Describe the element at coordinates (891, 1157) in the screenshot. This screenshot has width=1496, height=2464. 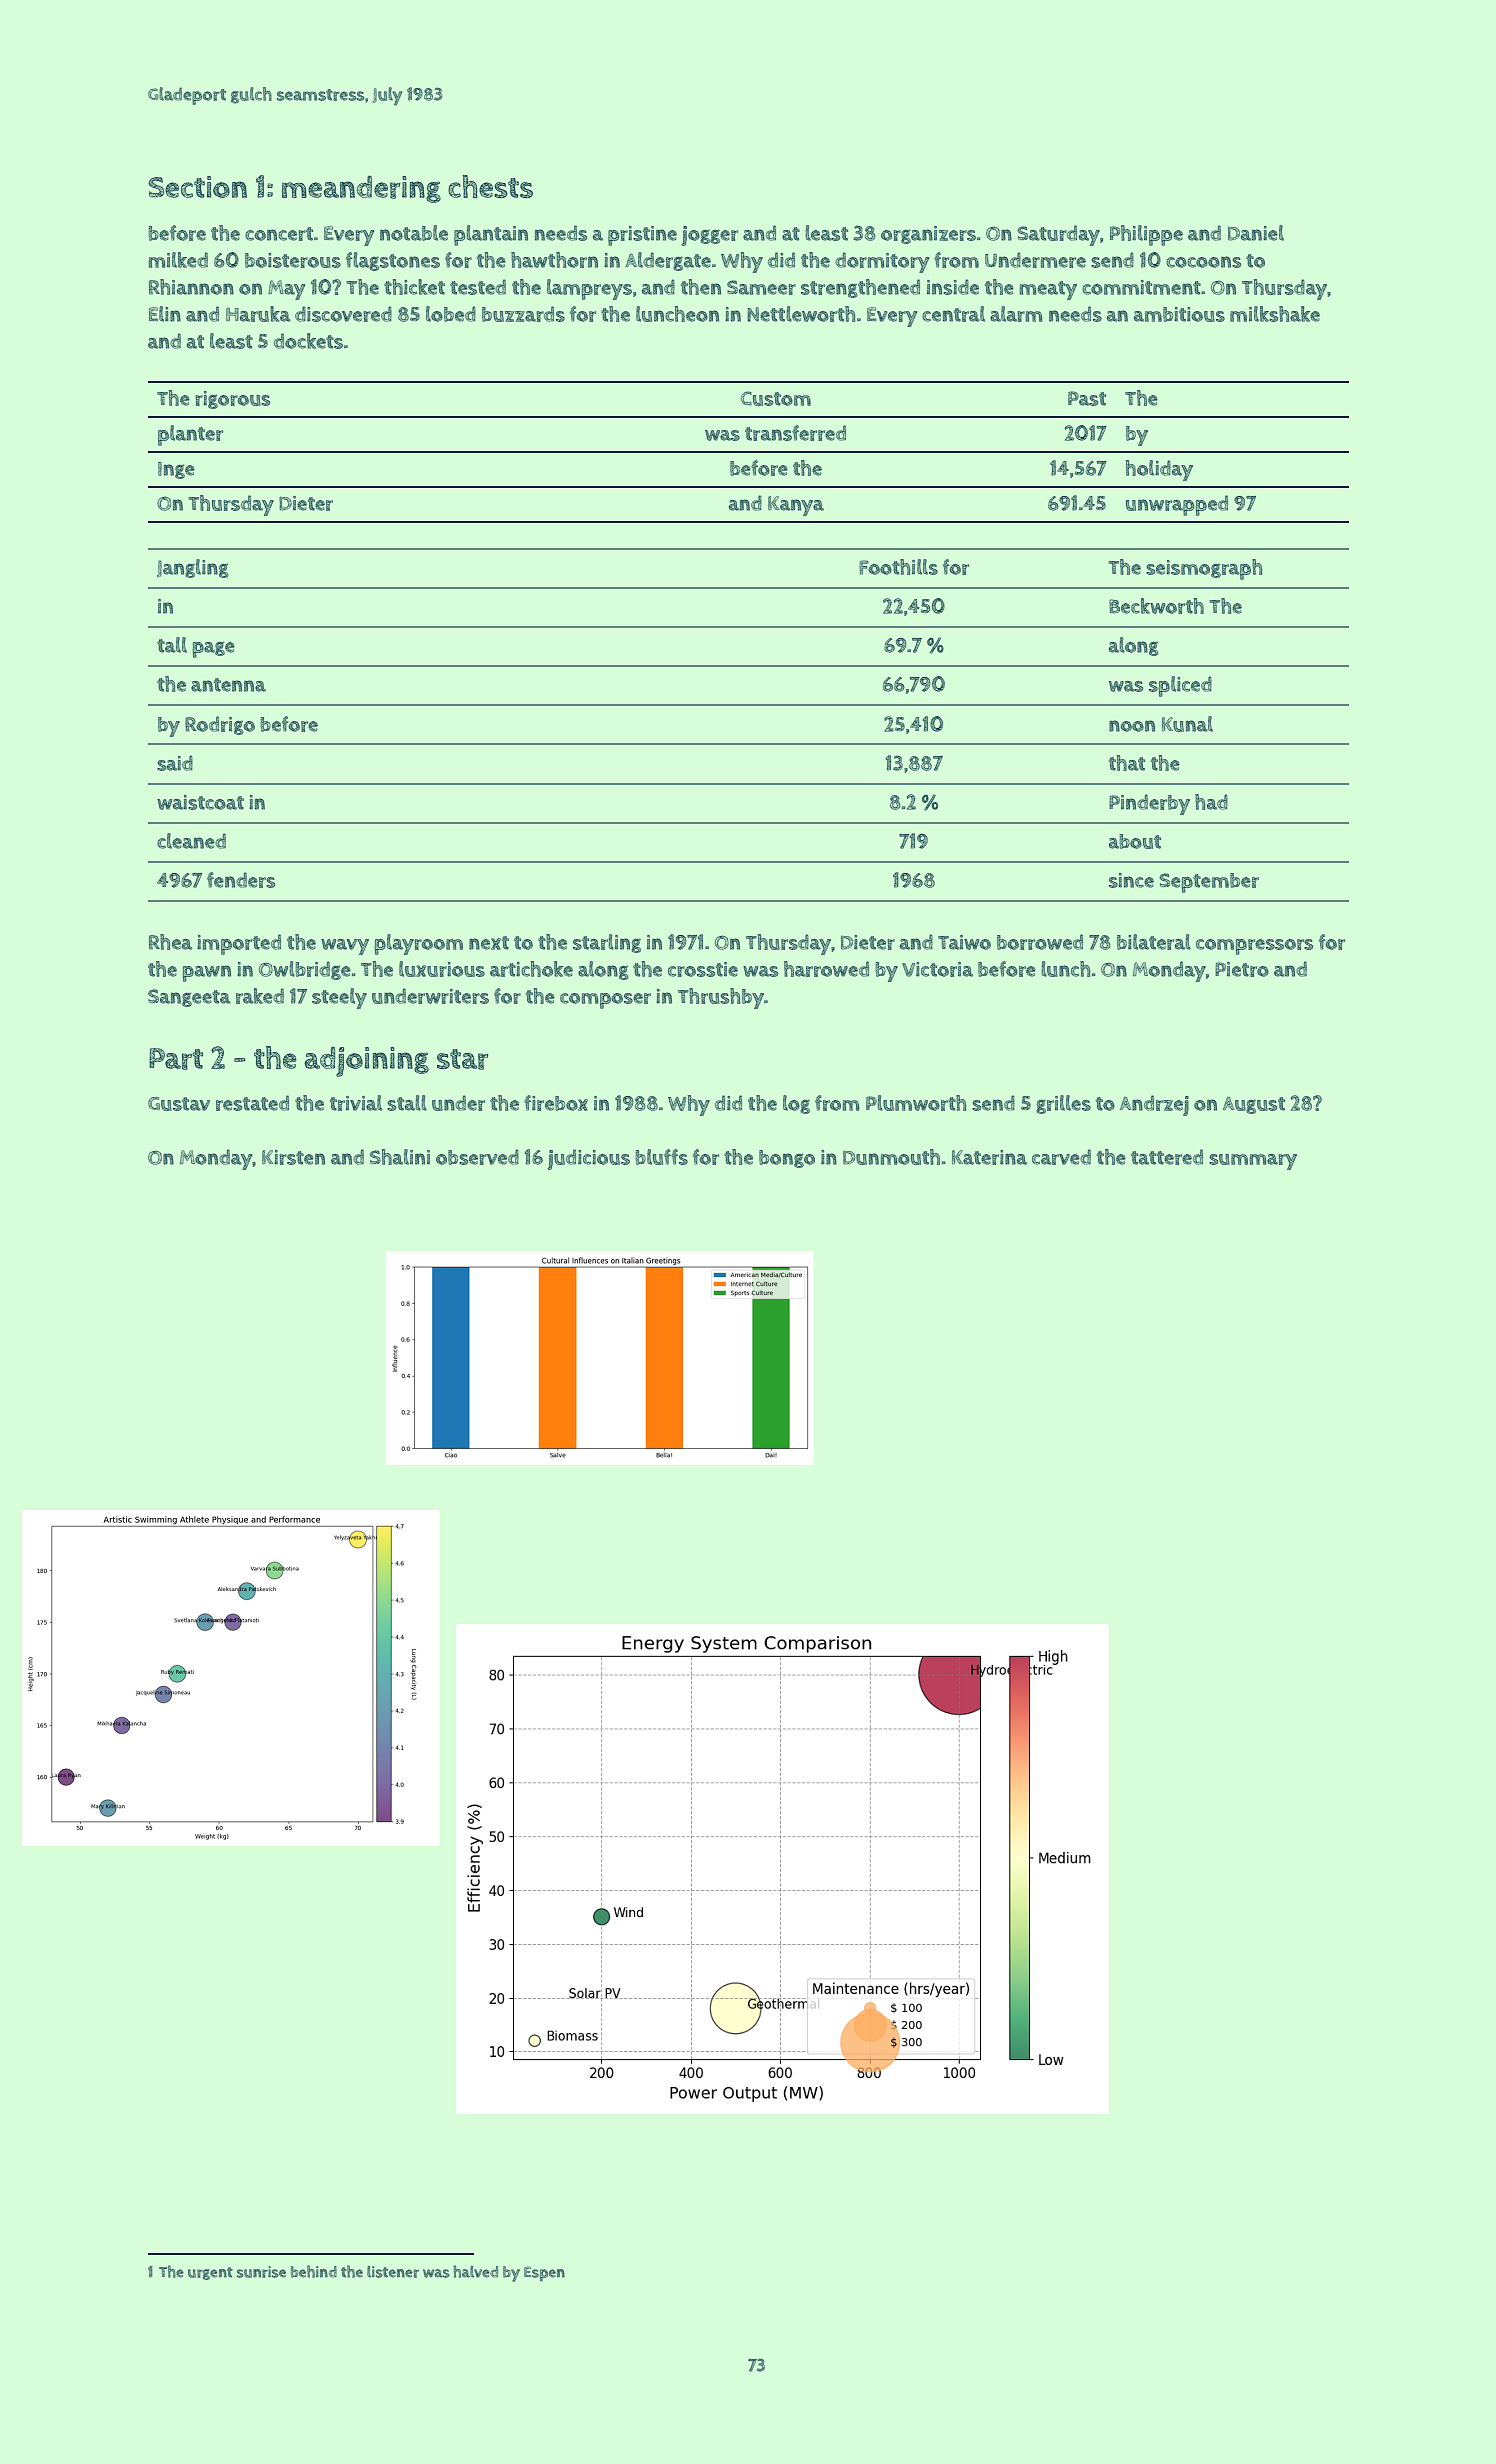
I see `Dunmouth` at that location.
